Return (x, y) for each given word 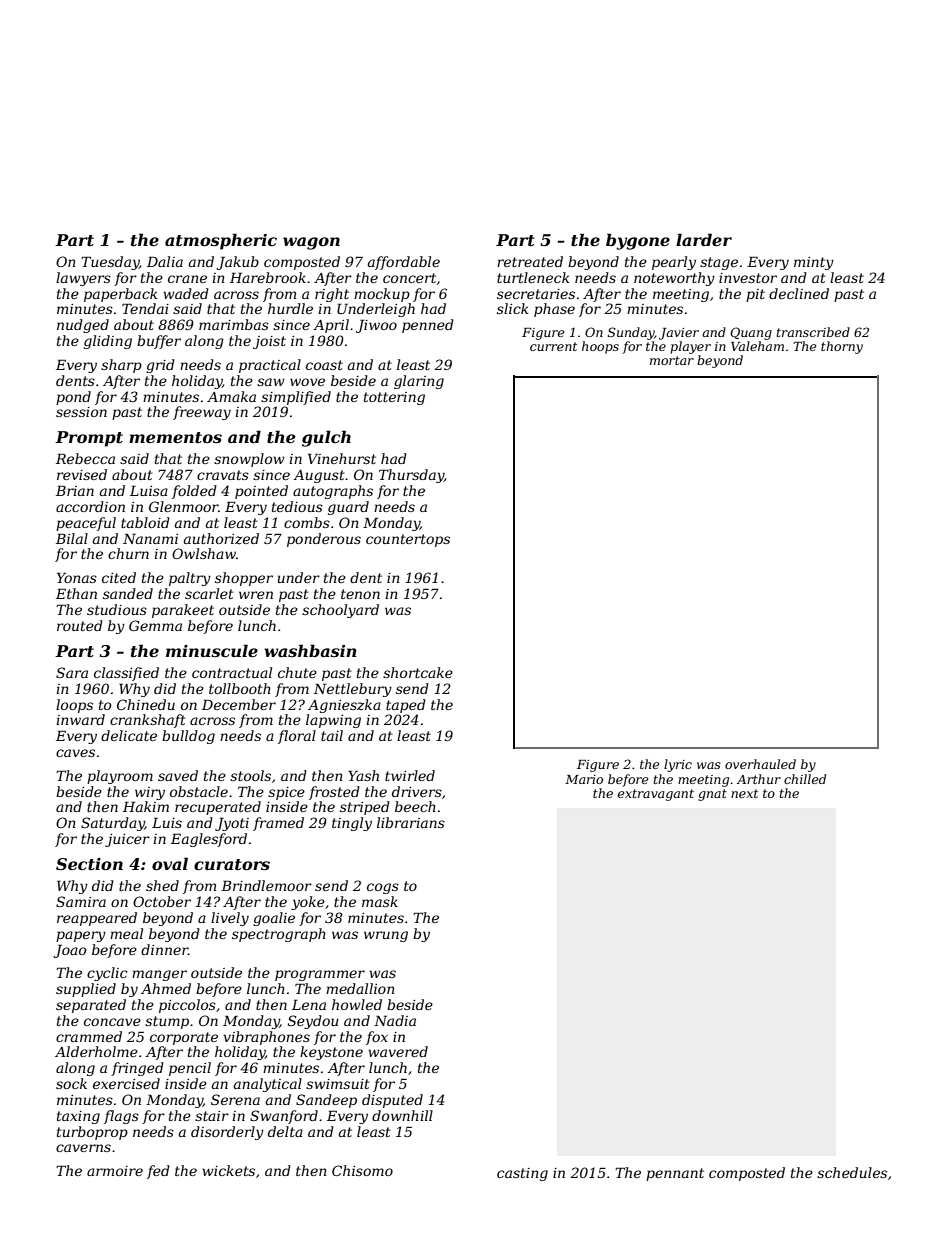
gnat (712, 795)
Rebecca (85, 458)
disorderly (227, 1133)
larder (704, 239)
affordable (404, 263)
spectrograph (279, 935)
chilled (805, 779)
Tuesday (110, 263)
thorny (842, 347)
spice (286, 793)
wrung (386, 936)
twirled (410, 775)
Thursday (411, 476)
